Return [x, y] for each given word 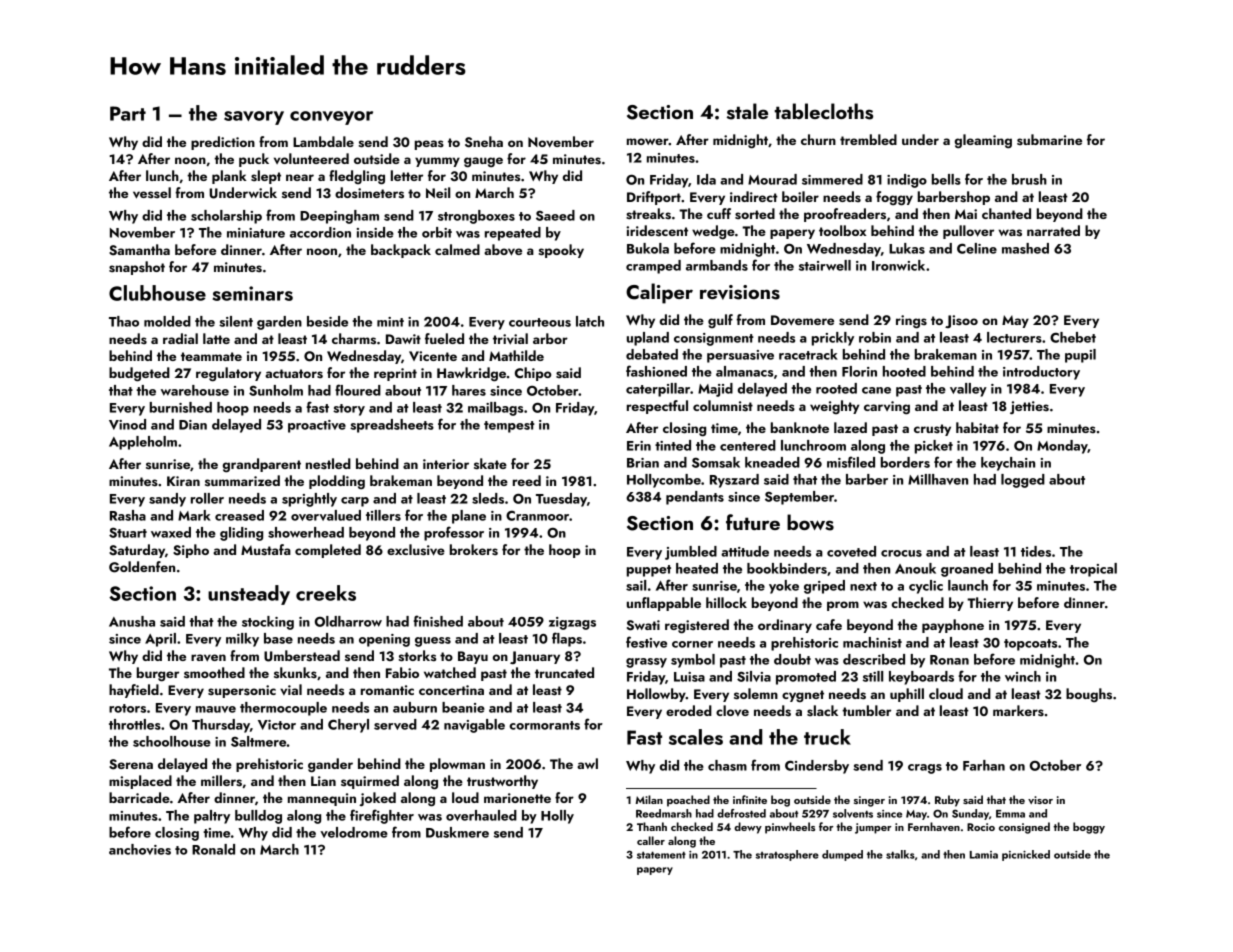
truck [827, 737]
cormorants [544, 725]
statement [661, 855]
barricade [139, 797]
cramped [653, 267]
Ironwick [898, 265]
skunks [295, 672]
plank [229, 177]
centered [748, 445]
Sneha [484, 142]
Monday [1062, 447]
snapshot [137, 268]
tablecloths [823, 111]
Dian [193, 425]
